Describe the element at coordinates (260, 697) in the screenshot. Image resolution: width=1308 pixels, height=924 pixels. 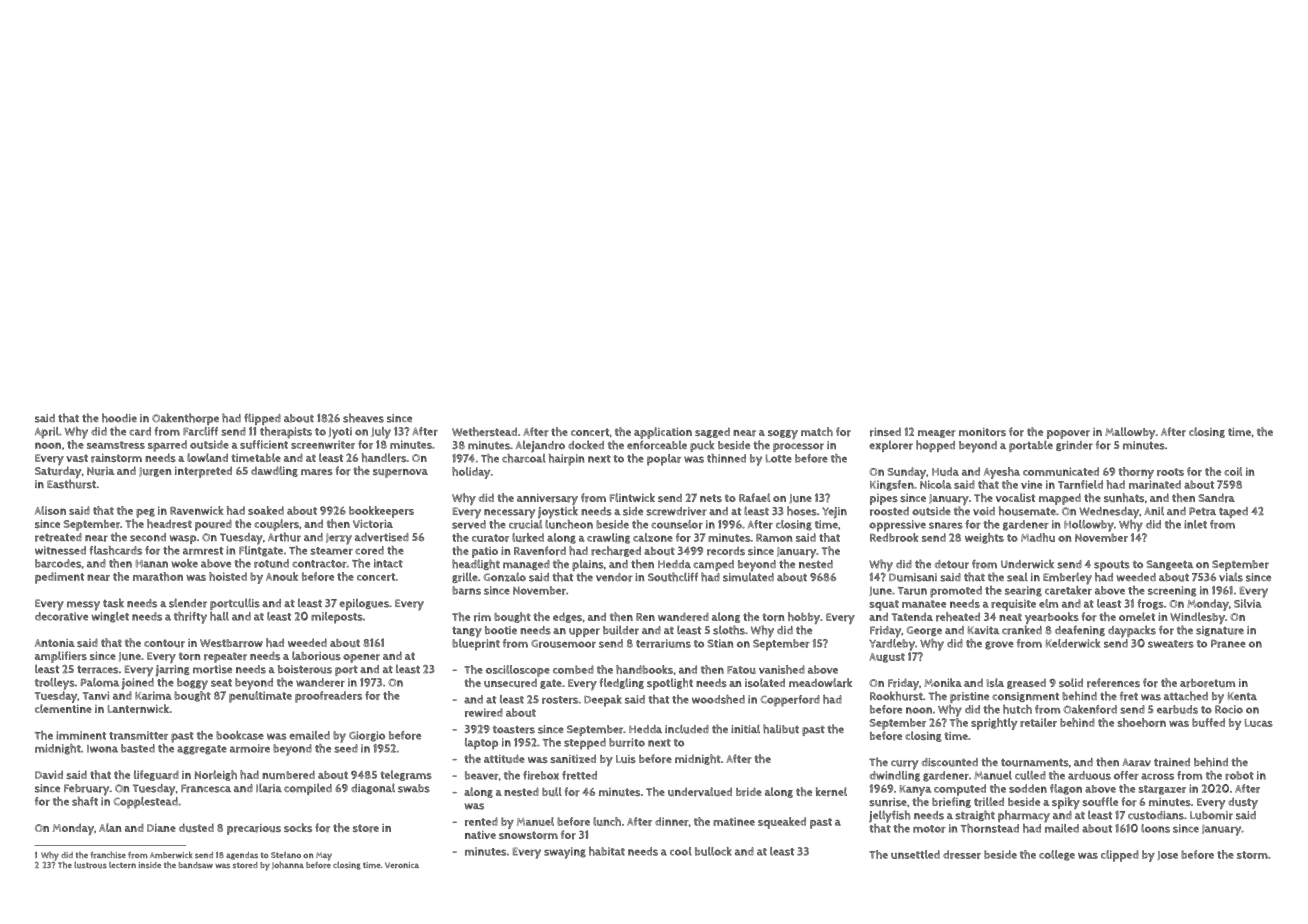
I see `penultimate` at that location.
